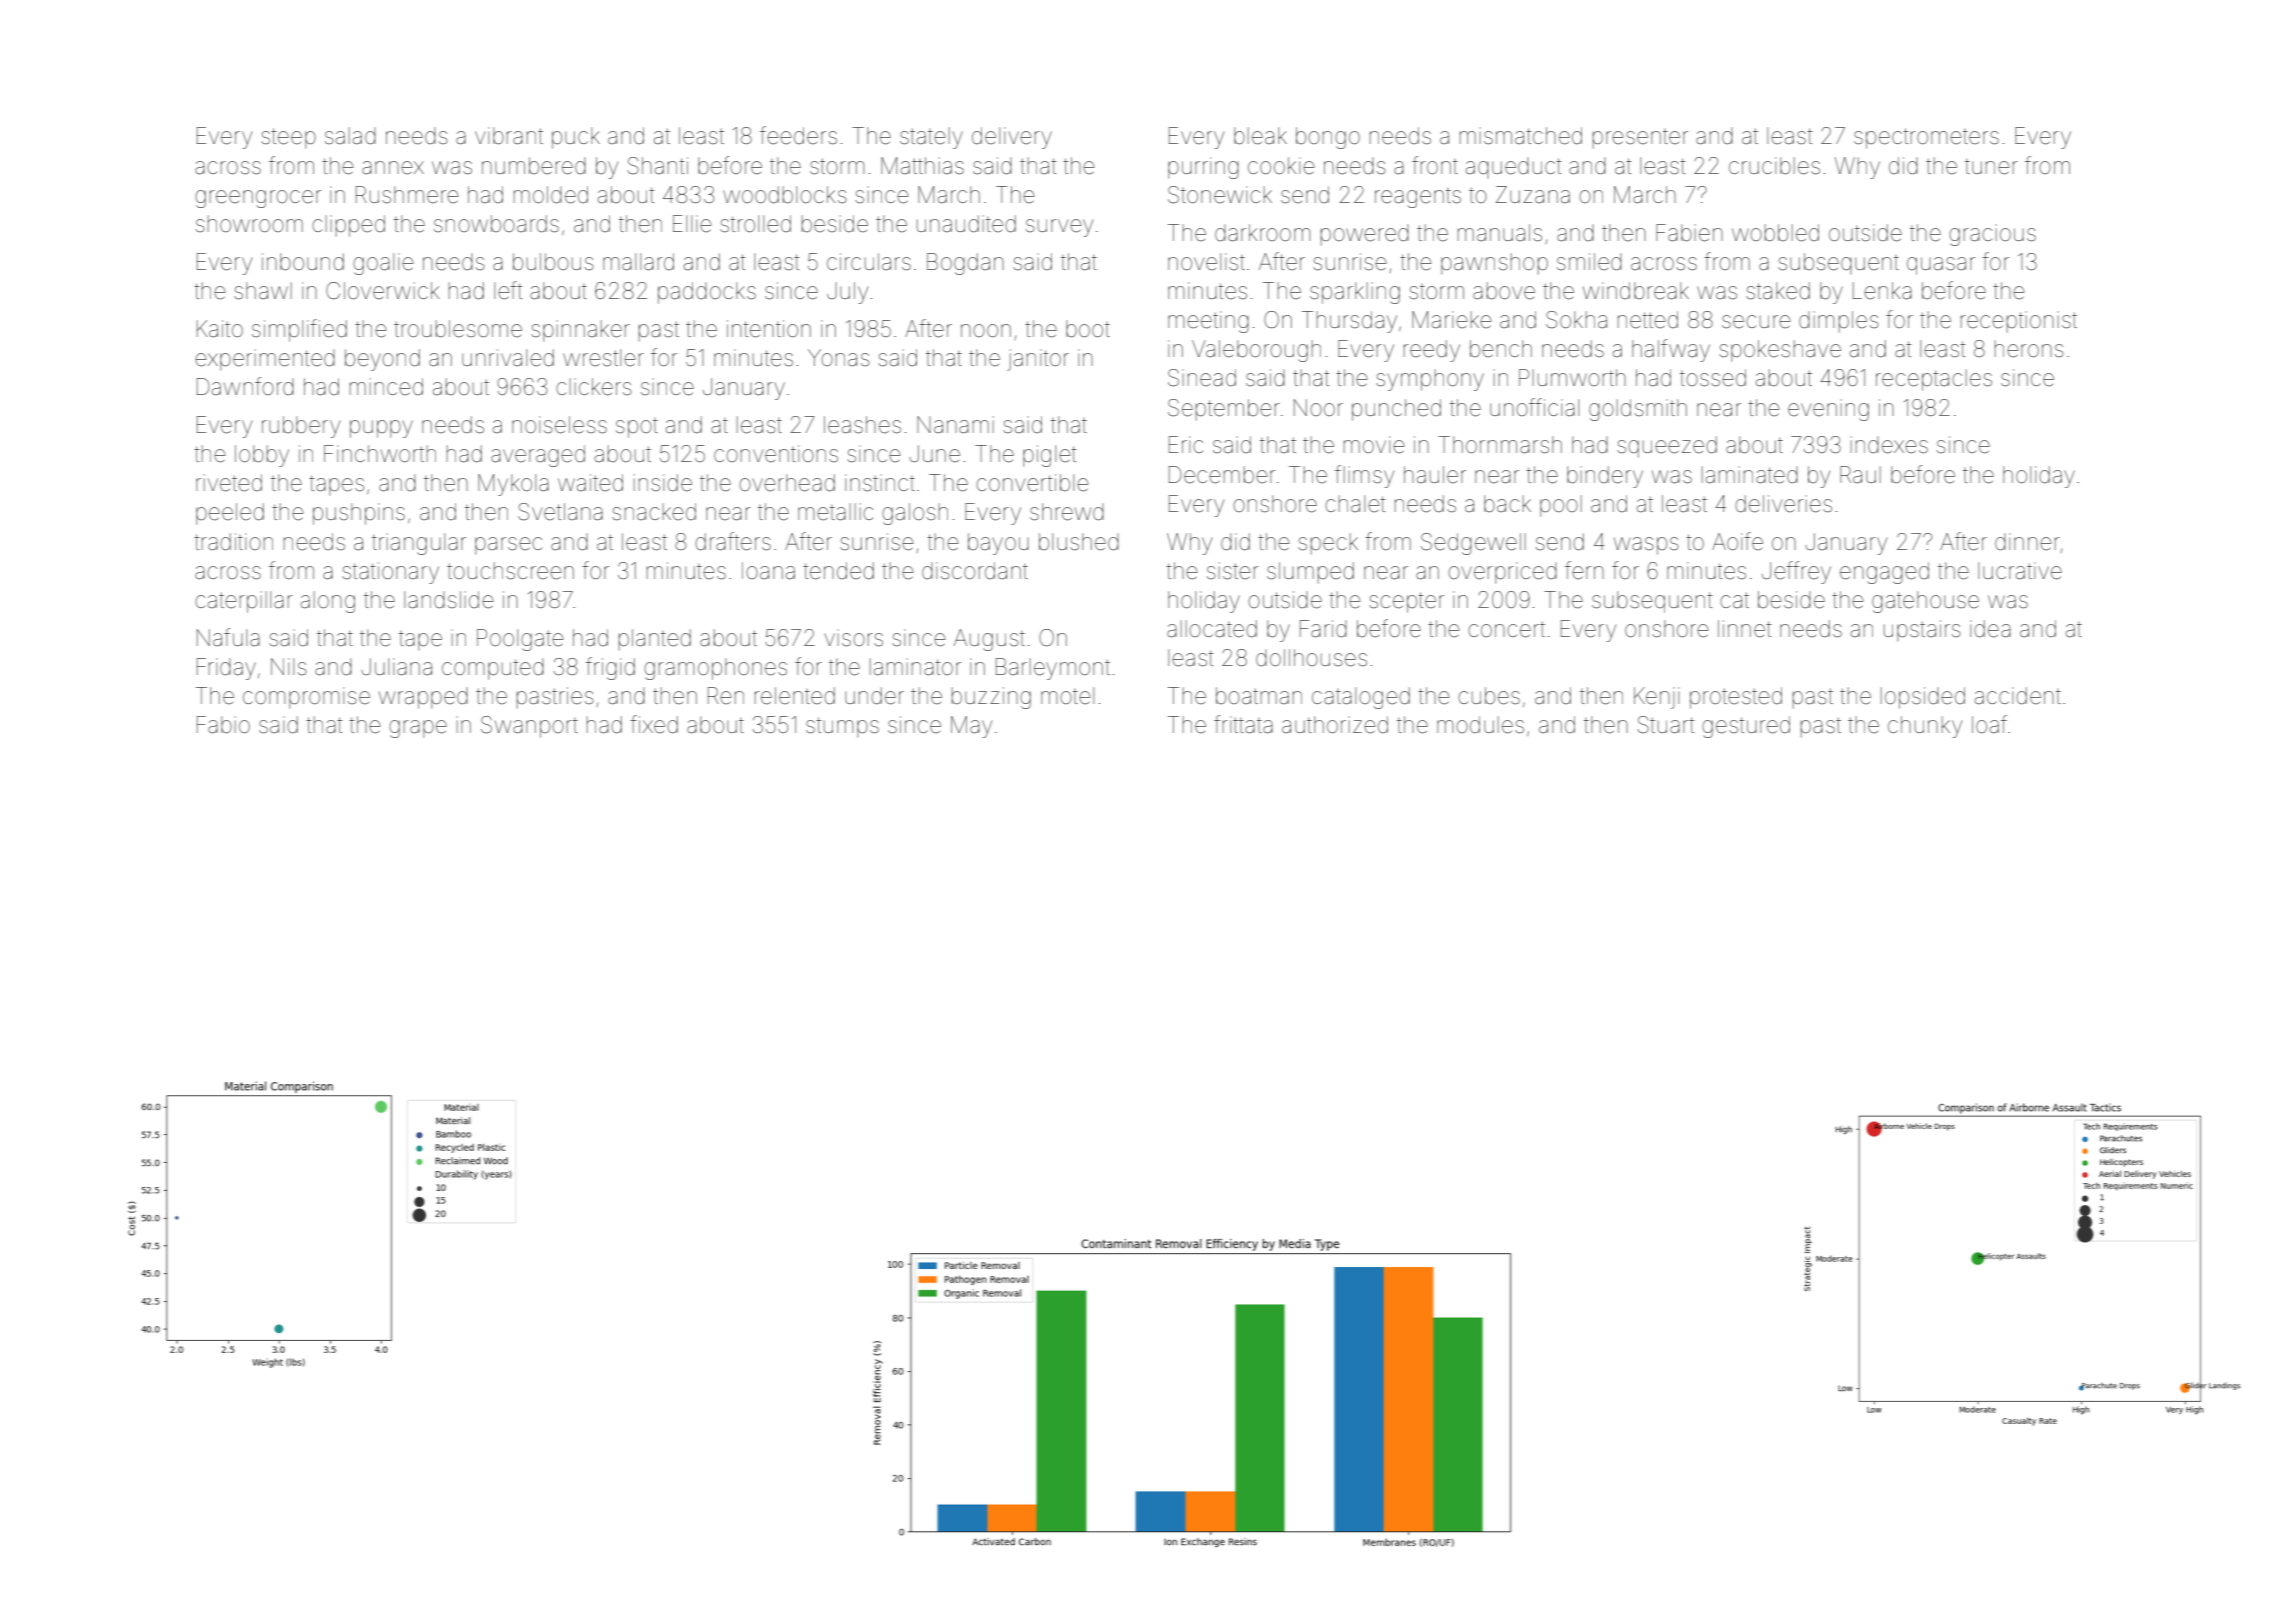  I want to click on grape, so click(418, 729).
